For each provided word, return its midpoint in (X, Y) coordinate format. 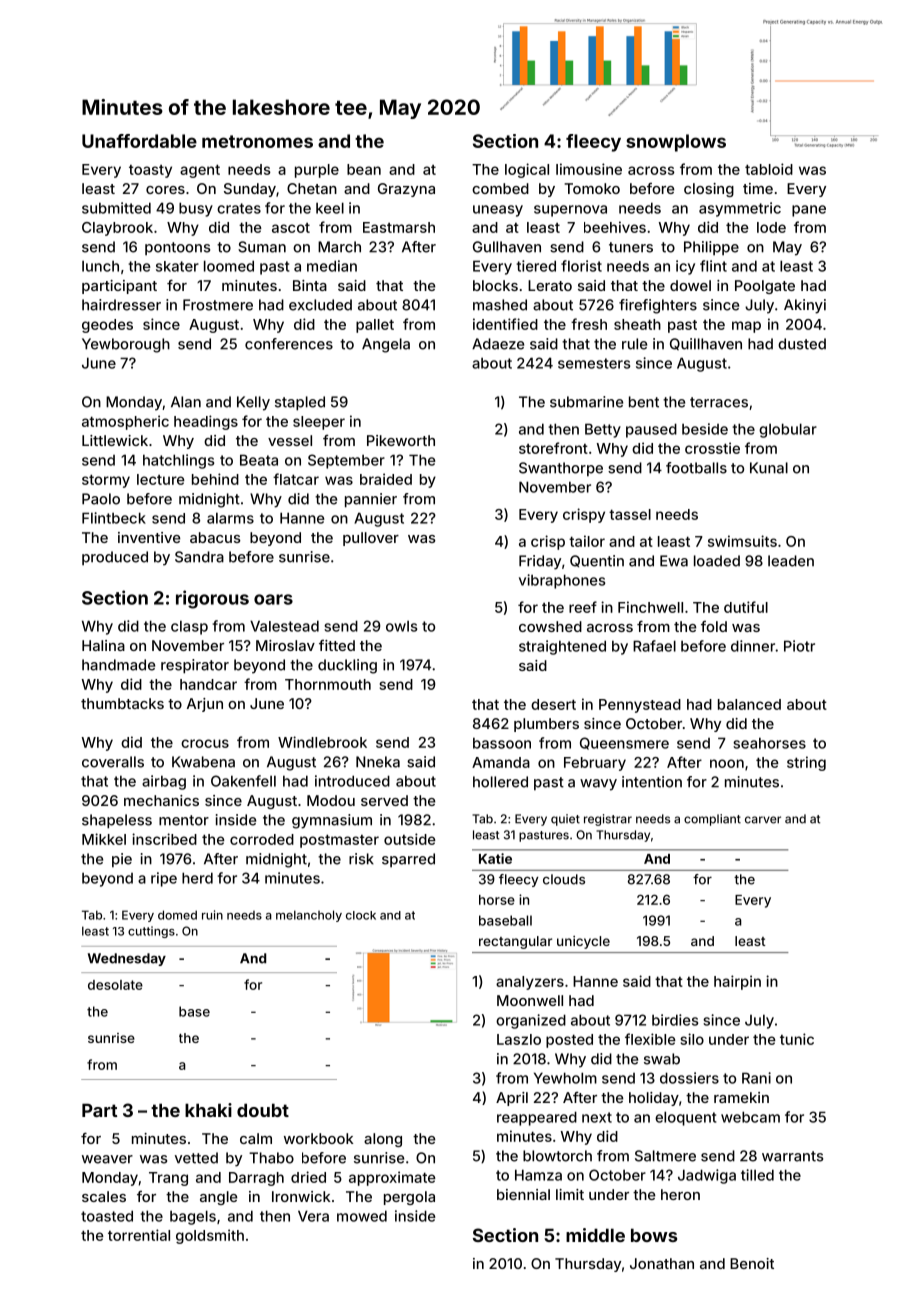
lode (771, 227)
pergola (409, 1198)
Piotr (799, 646)
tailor (587, 541)
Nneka (378, 762)
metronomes (257, 141)
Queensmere (624, 743)
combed (500, 188)
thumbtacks (122, 703)
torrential (139, 1235)
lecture (161, 479)
